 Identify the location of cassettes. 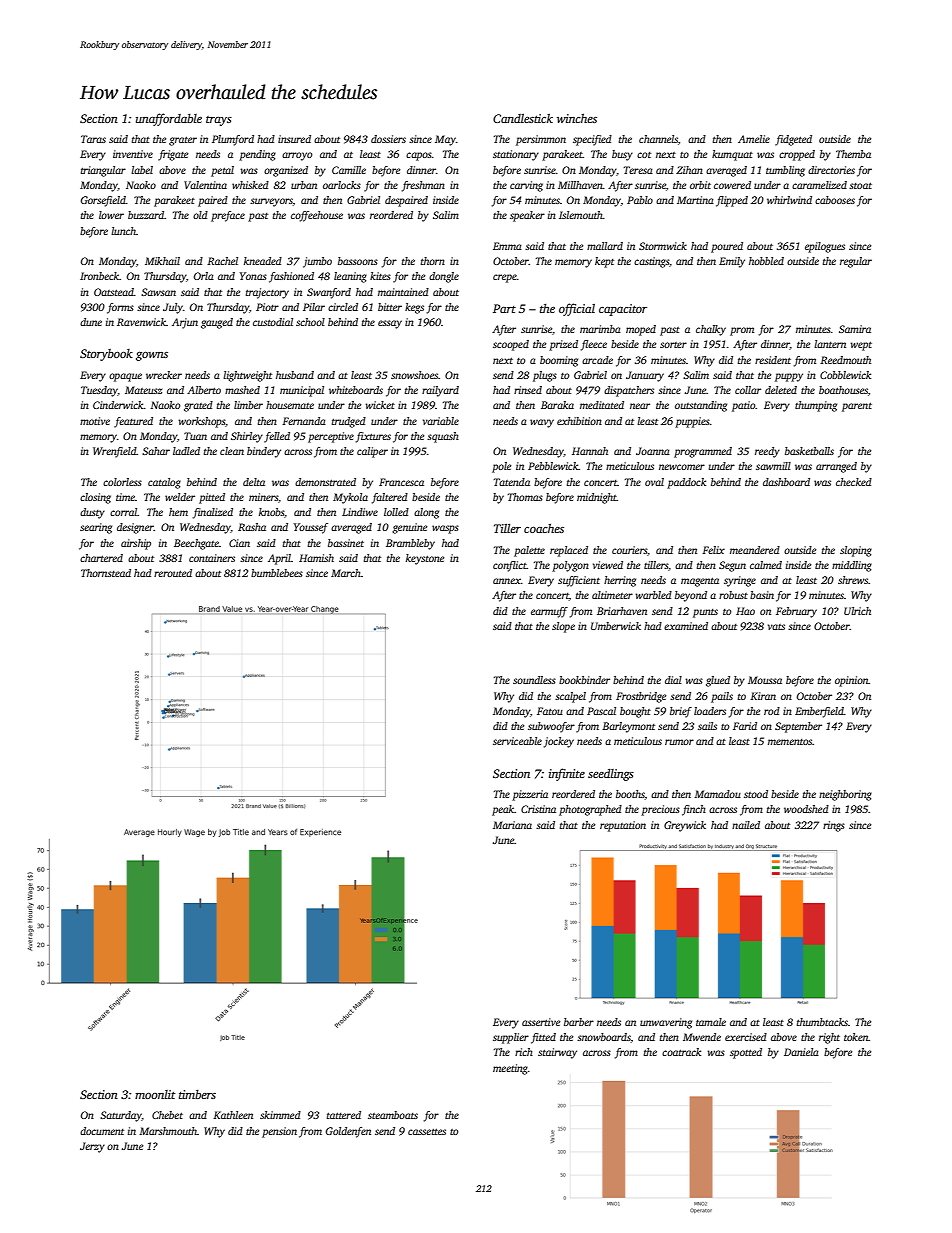
(427, 1131).
